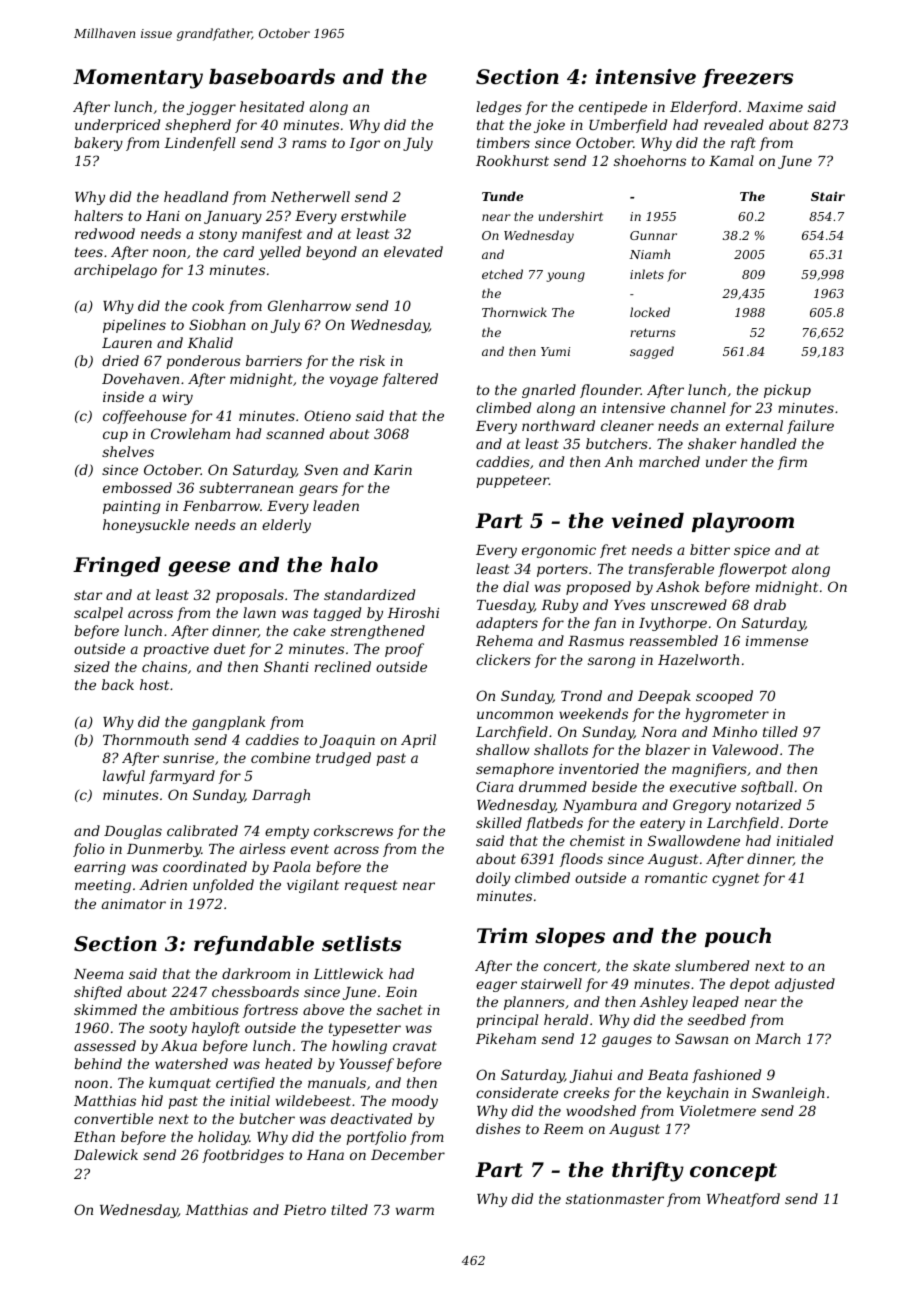  I want to click on scanned, so click(295, 433).
